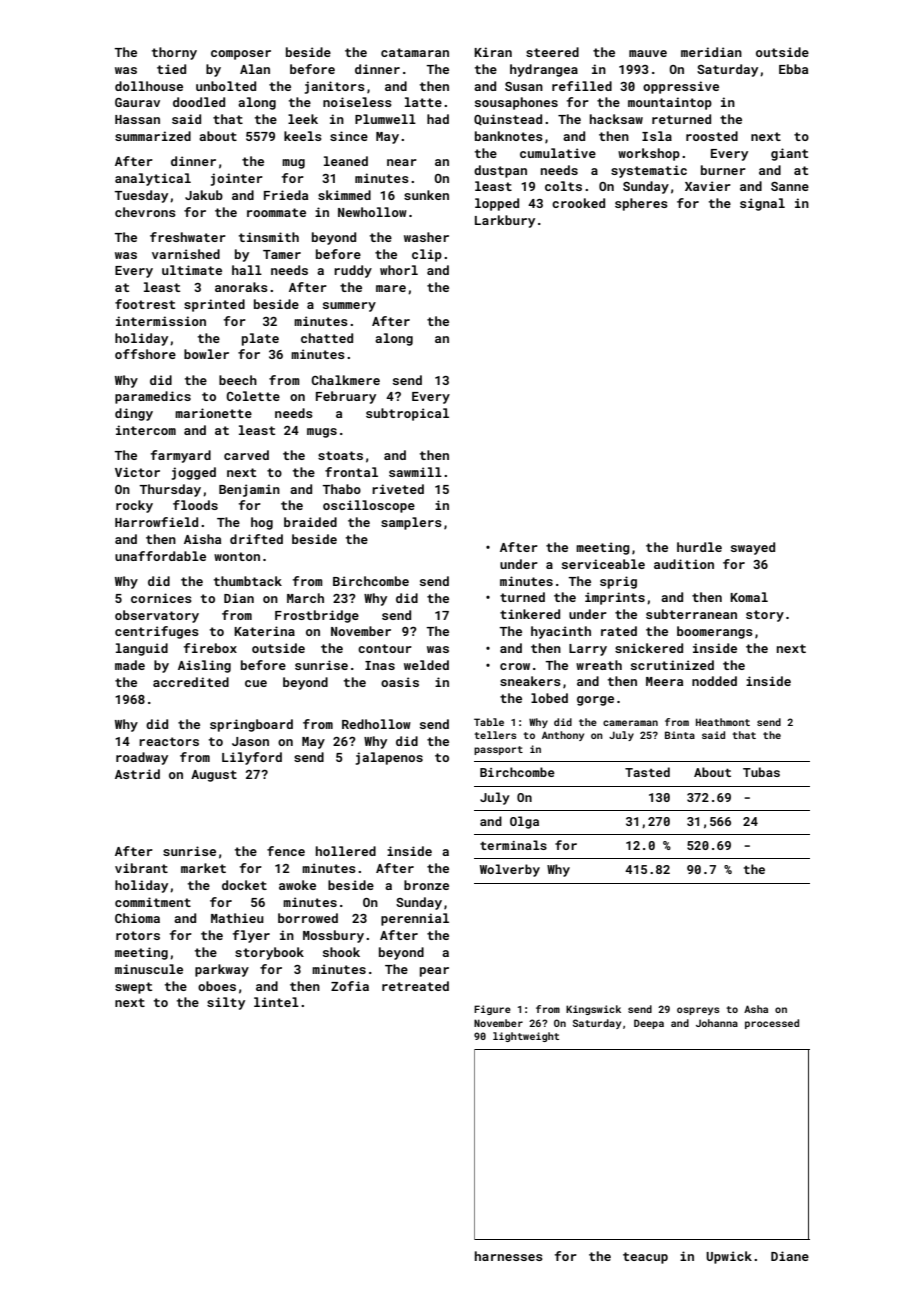 This screenshot has height=1308, width=924. Describe the element at coordinates (191, 682) in the screenshot. I see `accredited` at that location.
